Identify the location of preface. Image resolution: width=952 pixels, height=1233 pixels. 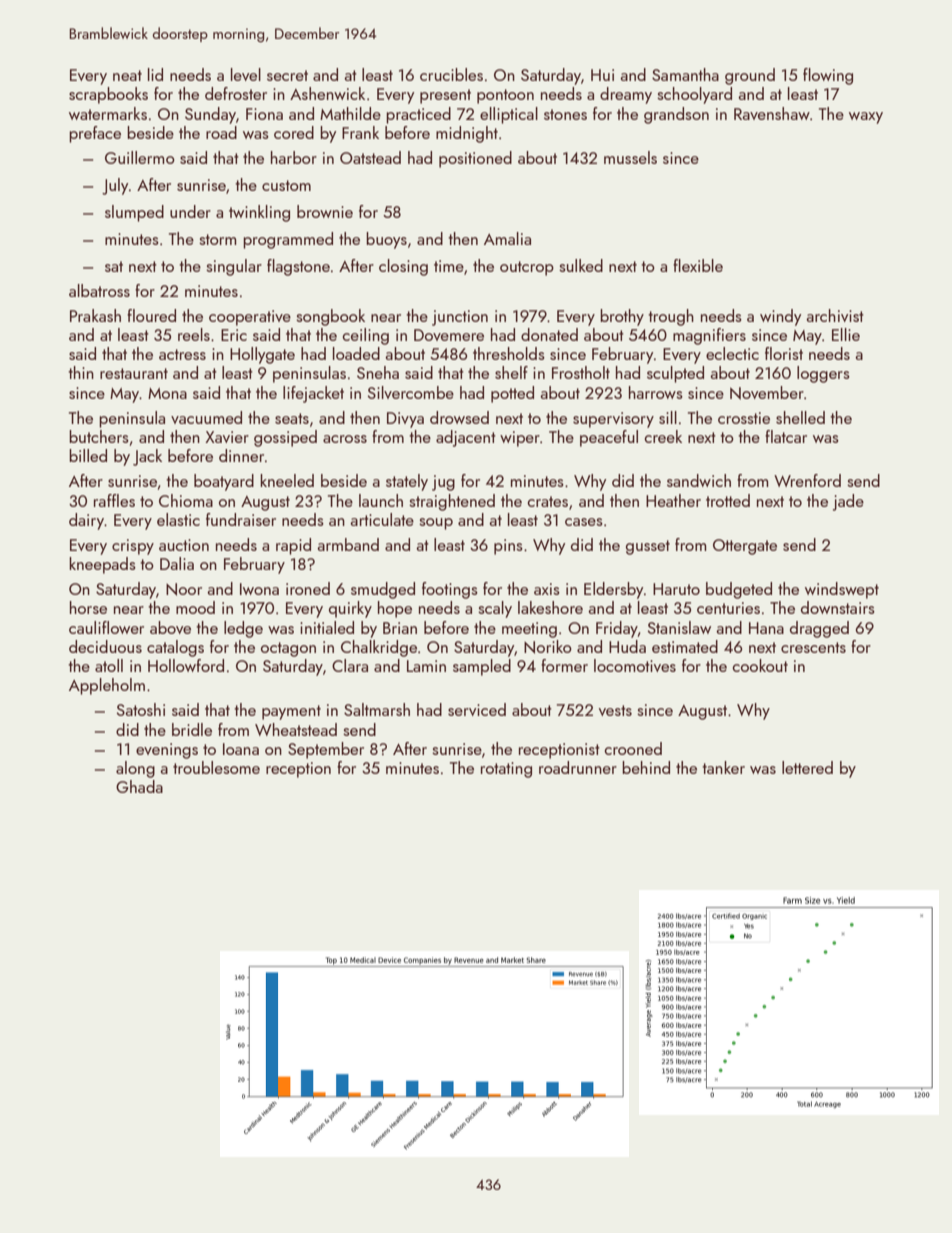
(95, 134).
